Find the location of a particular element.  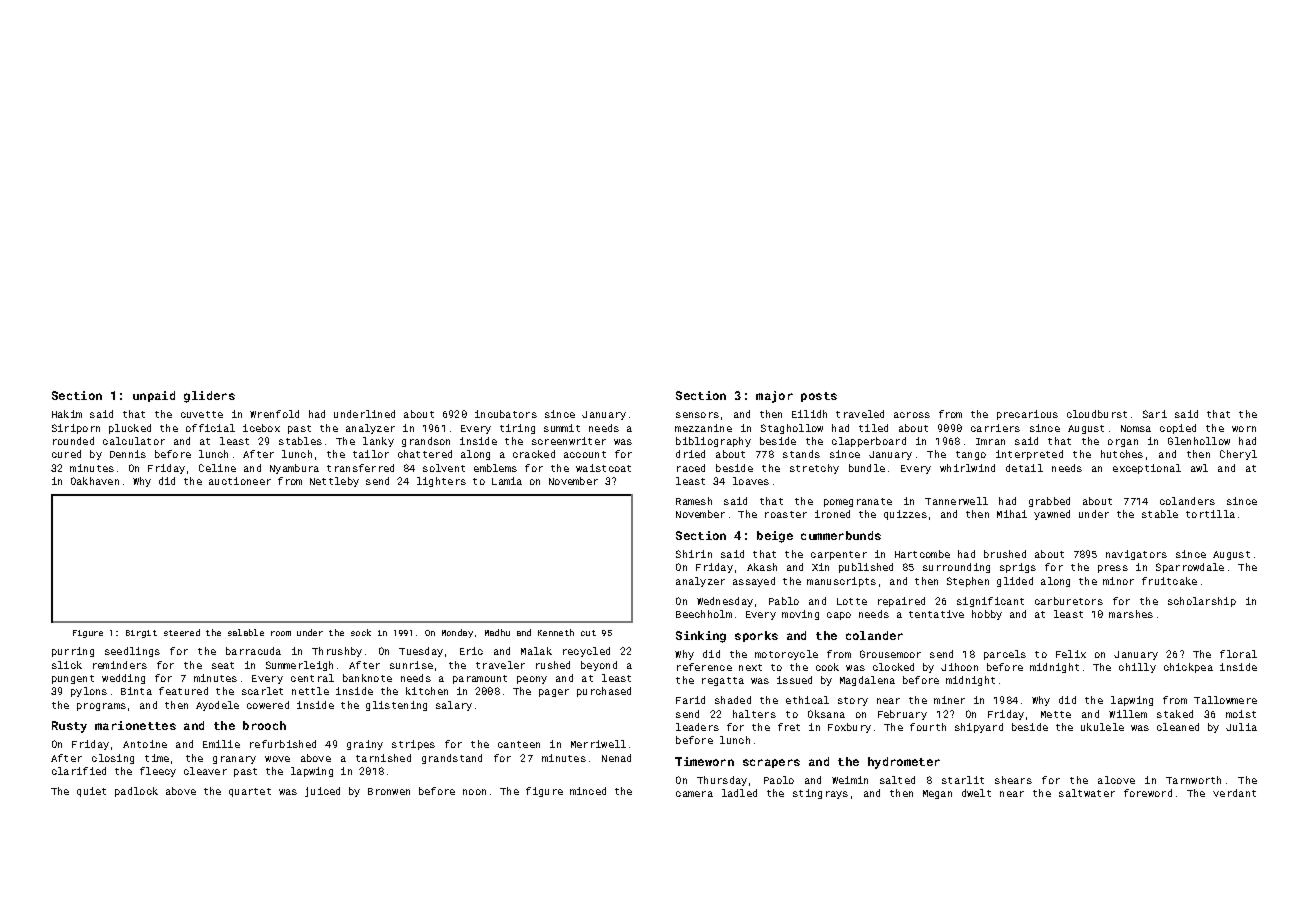

Hartcombe is located at coordinates (922, 554).
